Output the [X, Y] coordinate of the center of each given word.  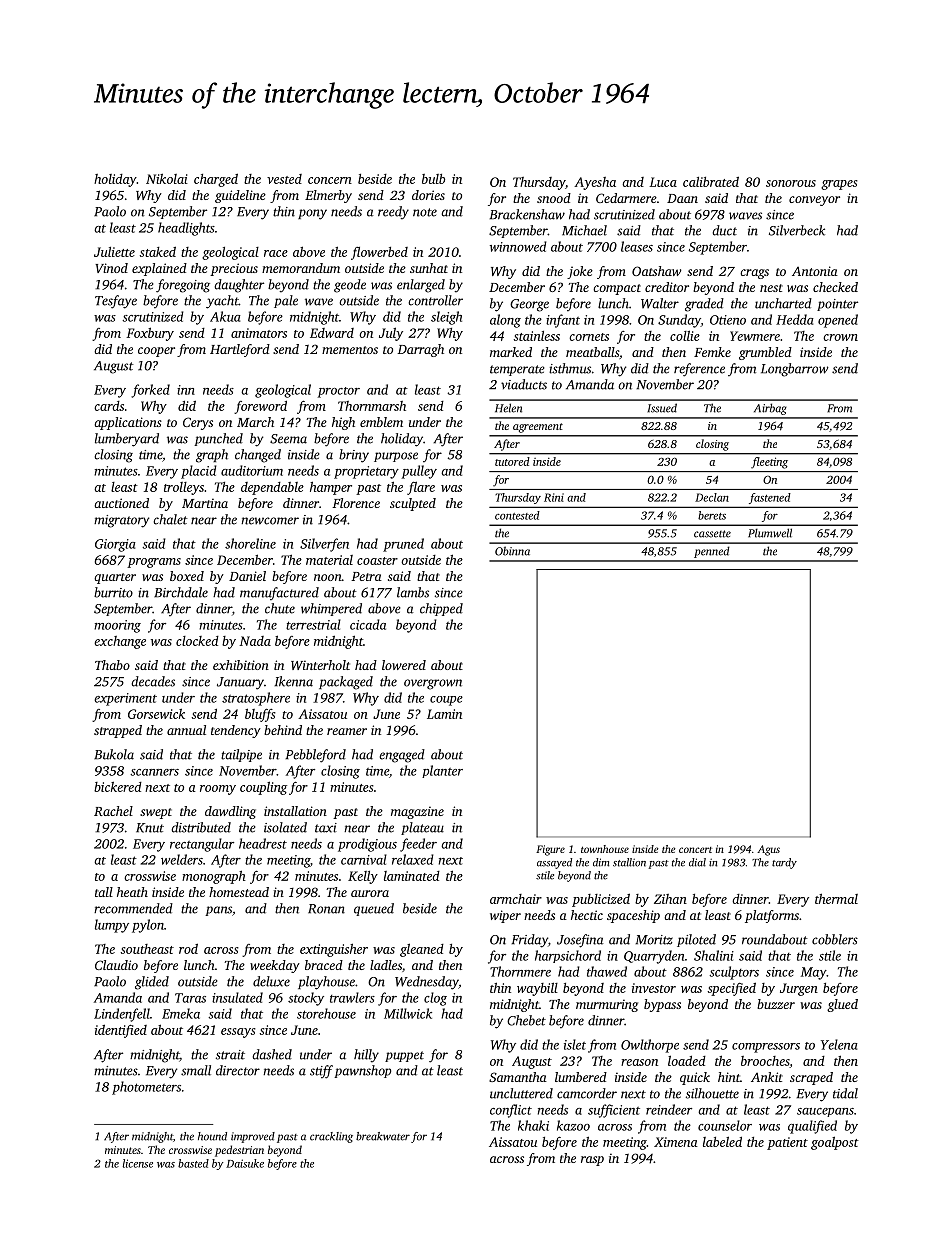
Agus [768, 850]
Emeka [181, 1013]
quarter [115, 578]
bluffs [260, 715]
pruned [403, 545]
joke [580, 272]
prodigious [367, 845]
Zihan [670, 899]
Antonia [815, 271]
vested [284, 179]
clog [435, 999]
